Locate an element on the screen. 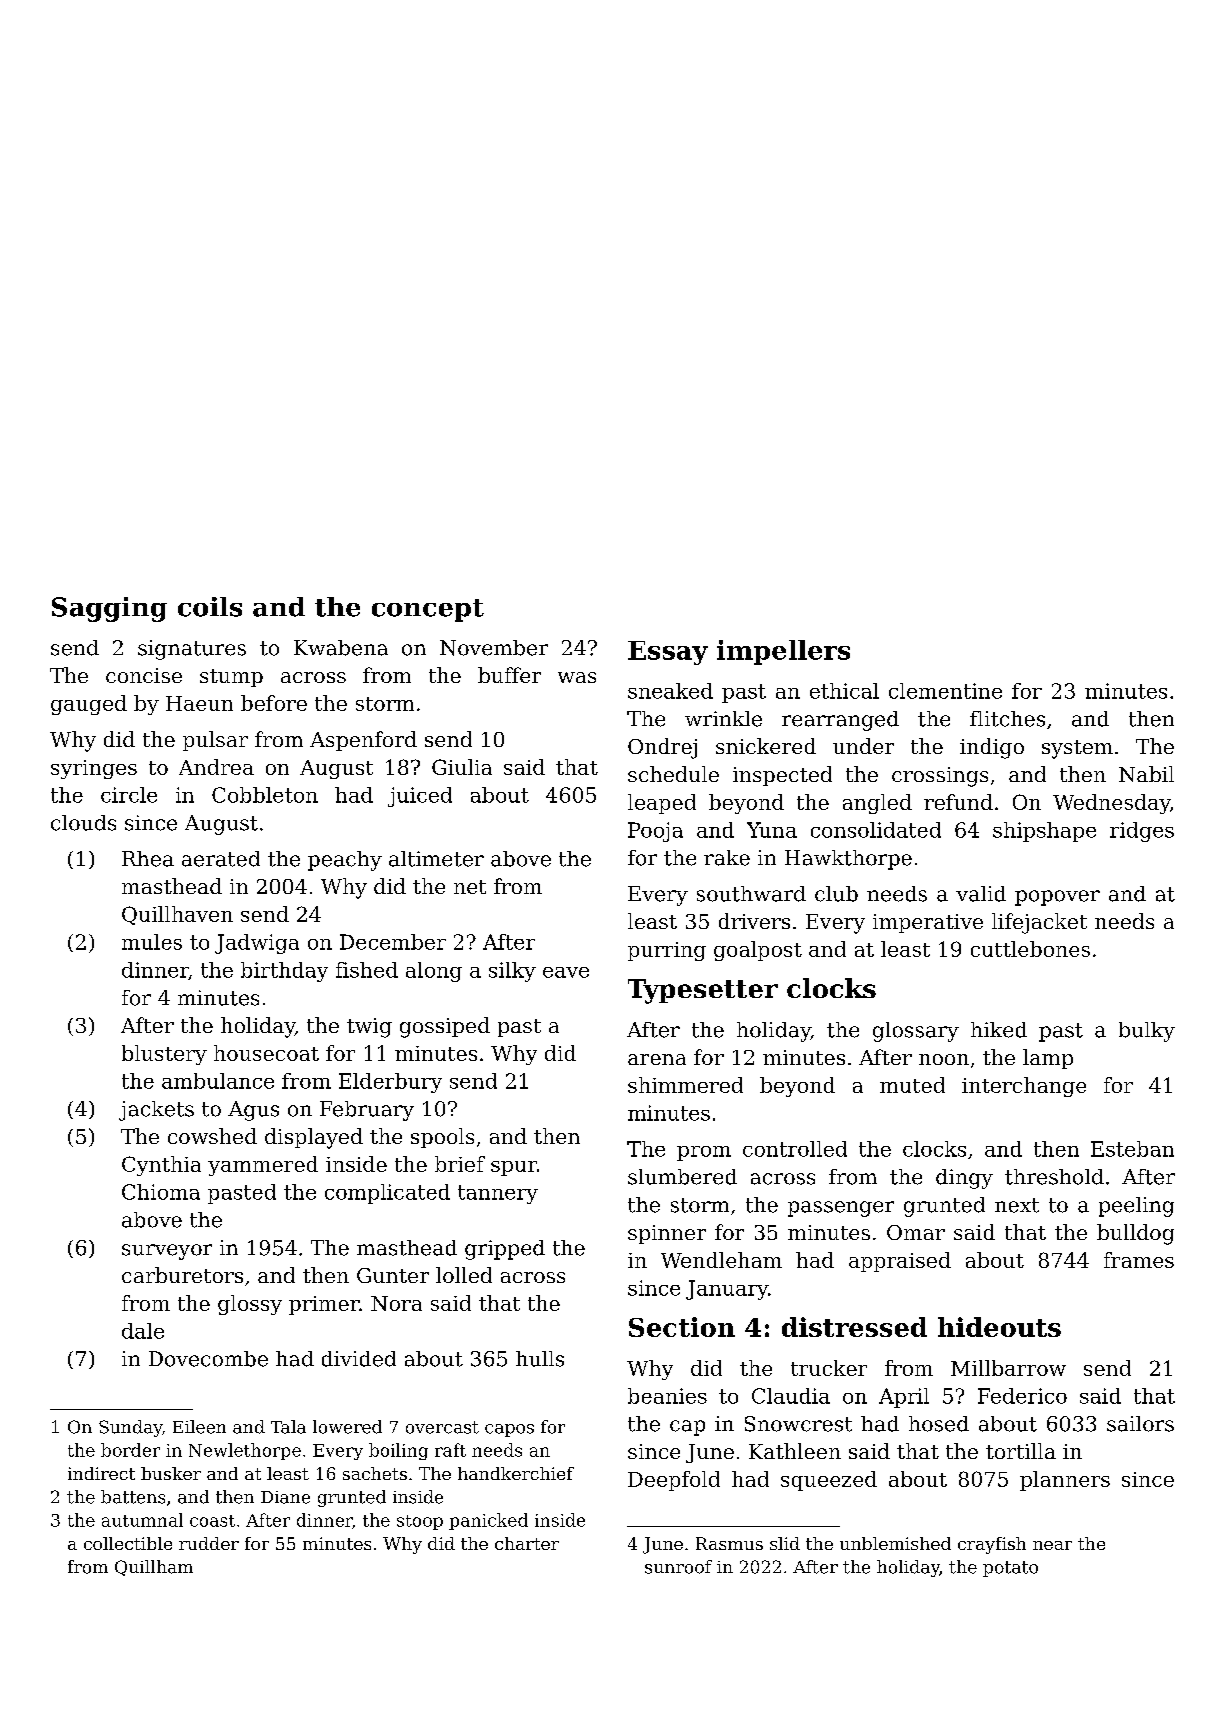 This screenshot has width=1225, height=1732. leaped is located at coordinates (662, 804).
